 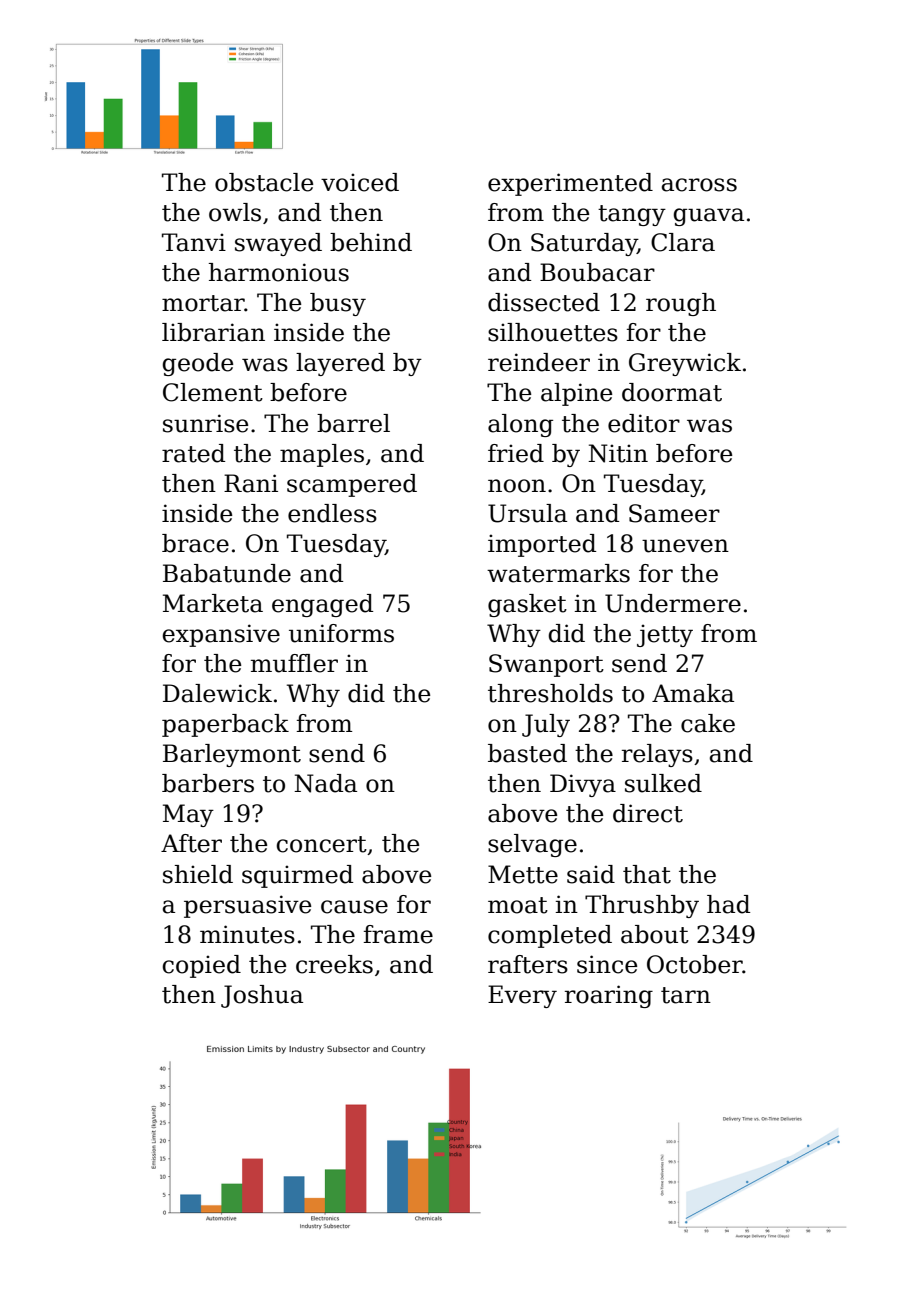 What do you see at coordinates (570, 184) in the page?
I see `experimented` at bounding box center [570, 184].
